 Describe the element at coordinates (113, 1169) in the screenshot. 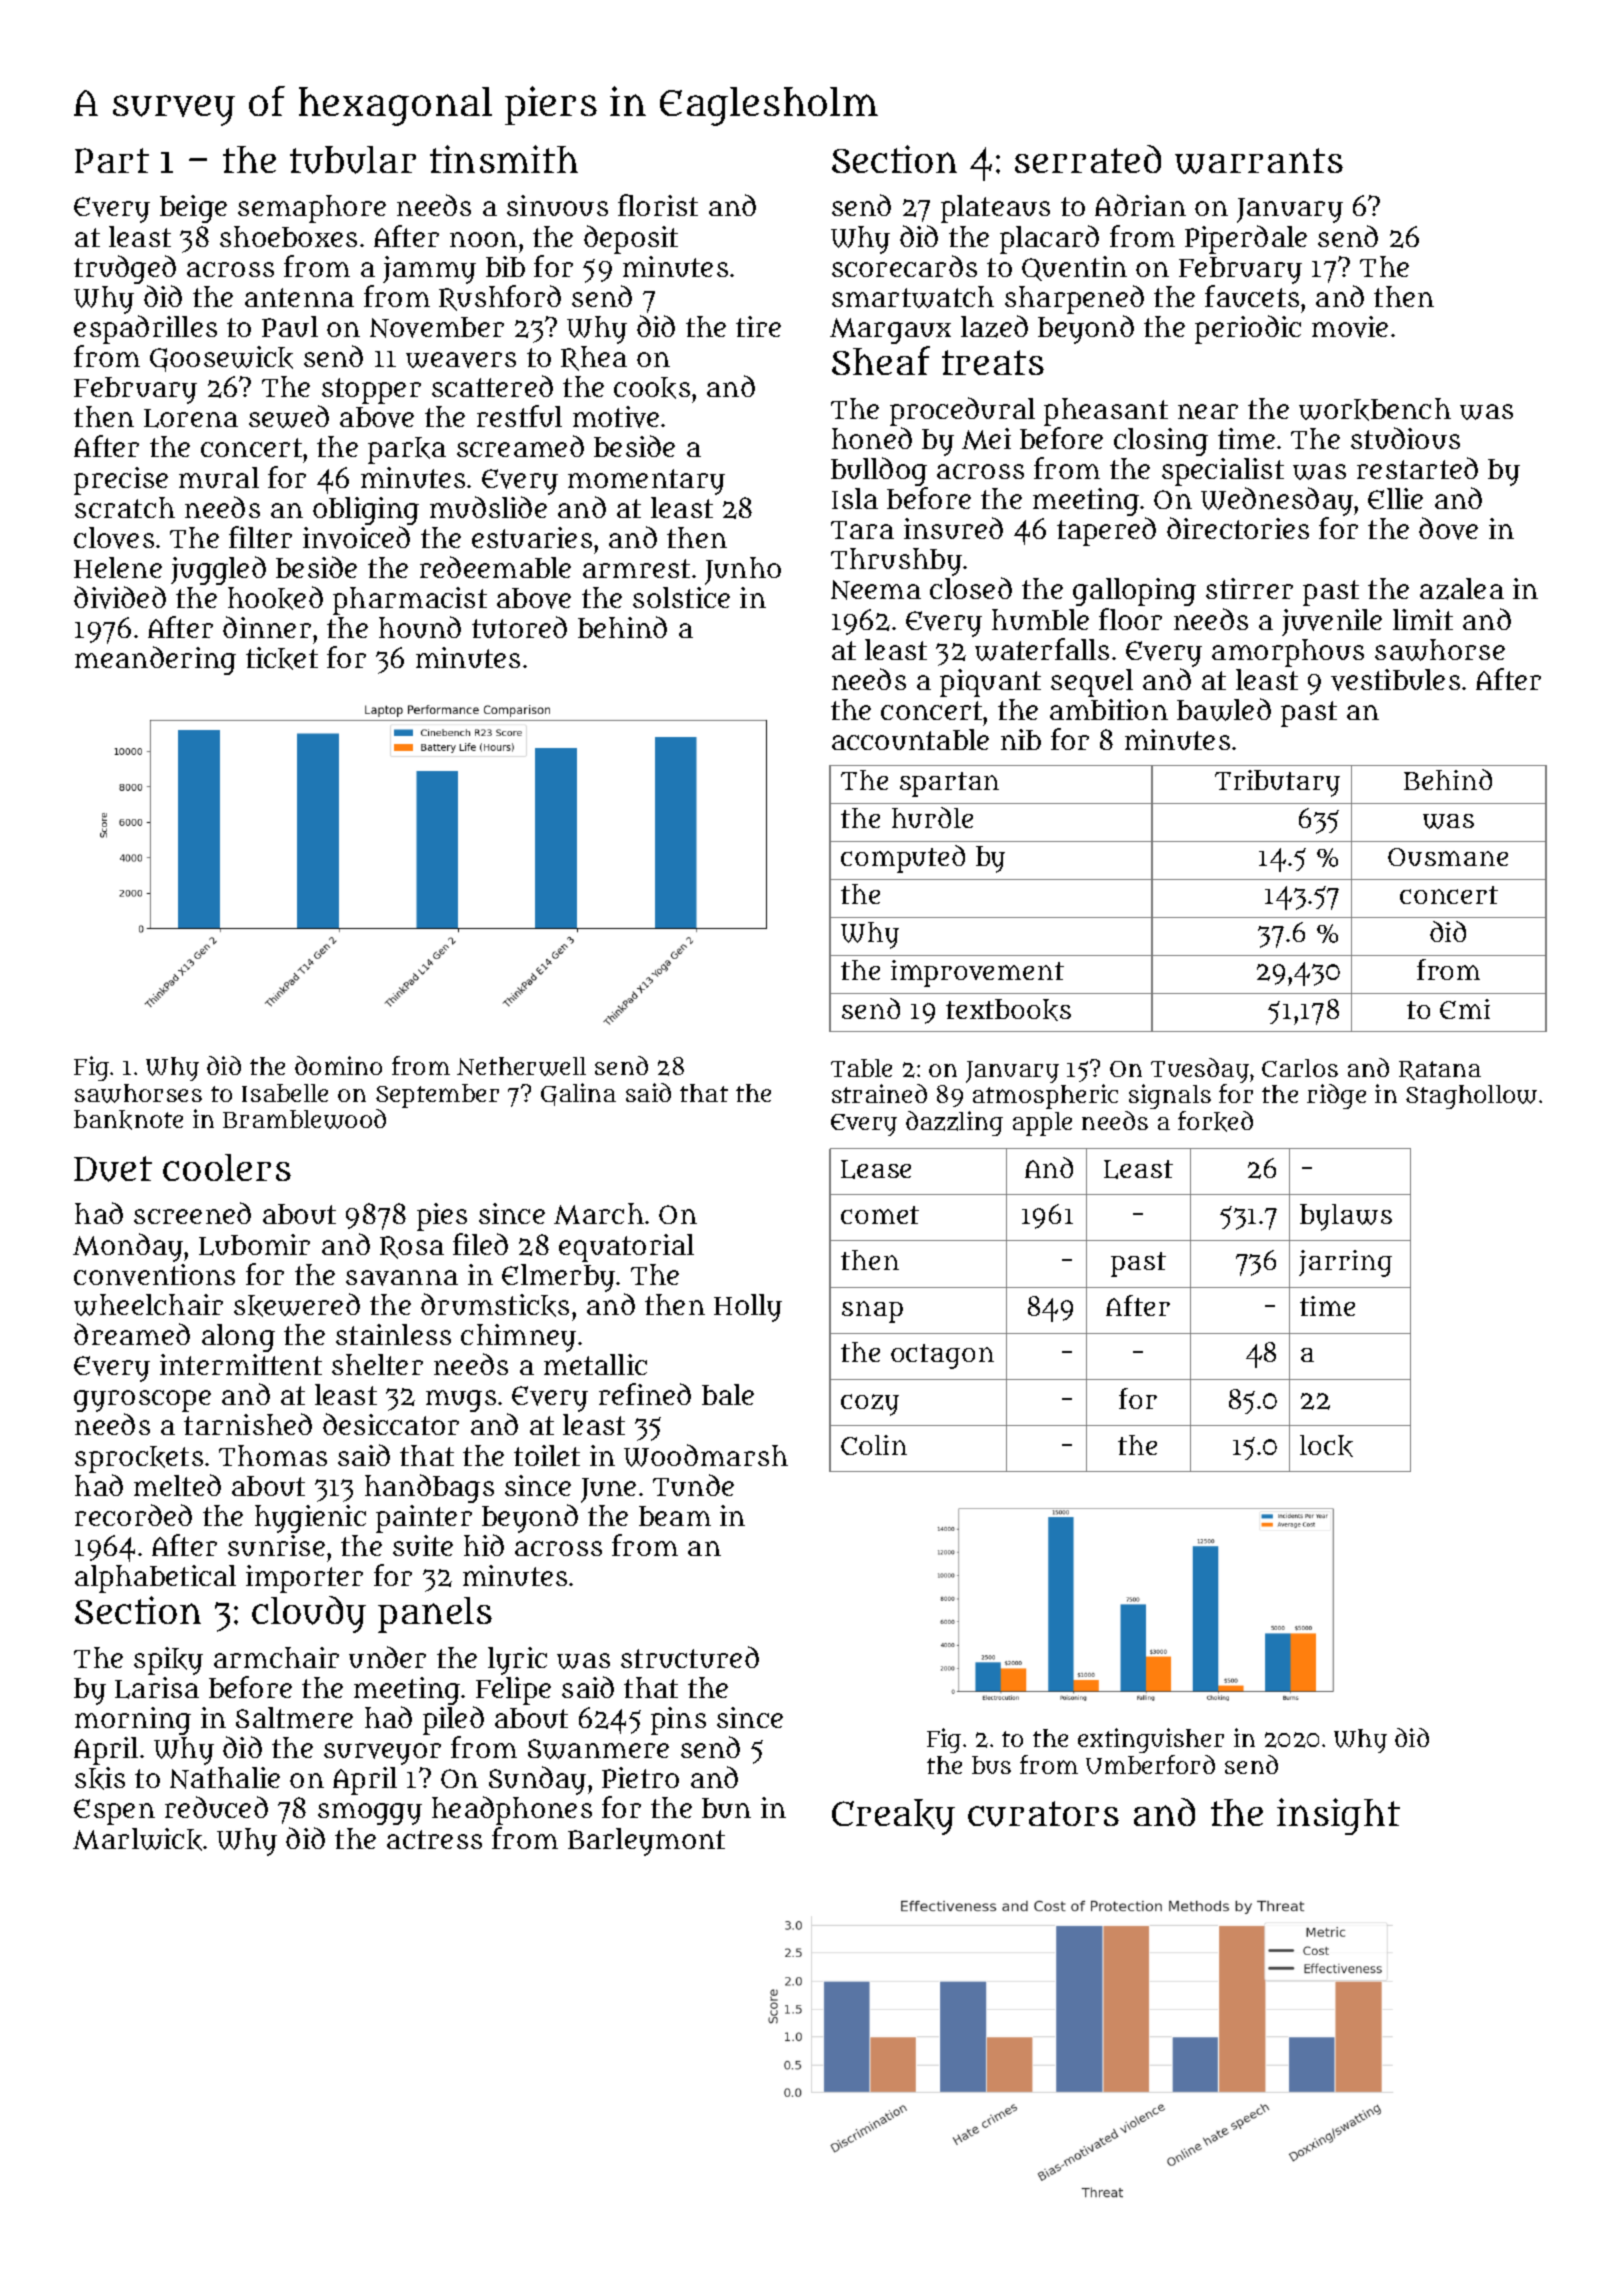

I see `Duet` at that location.
